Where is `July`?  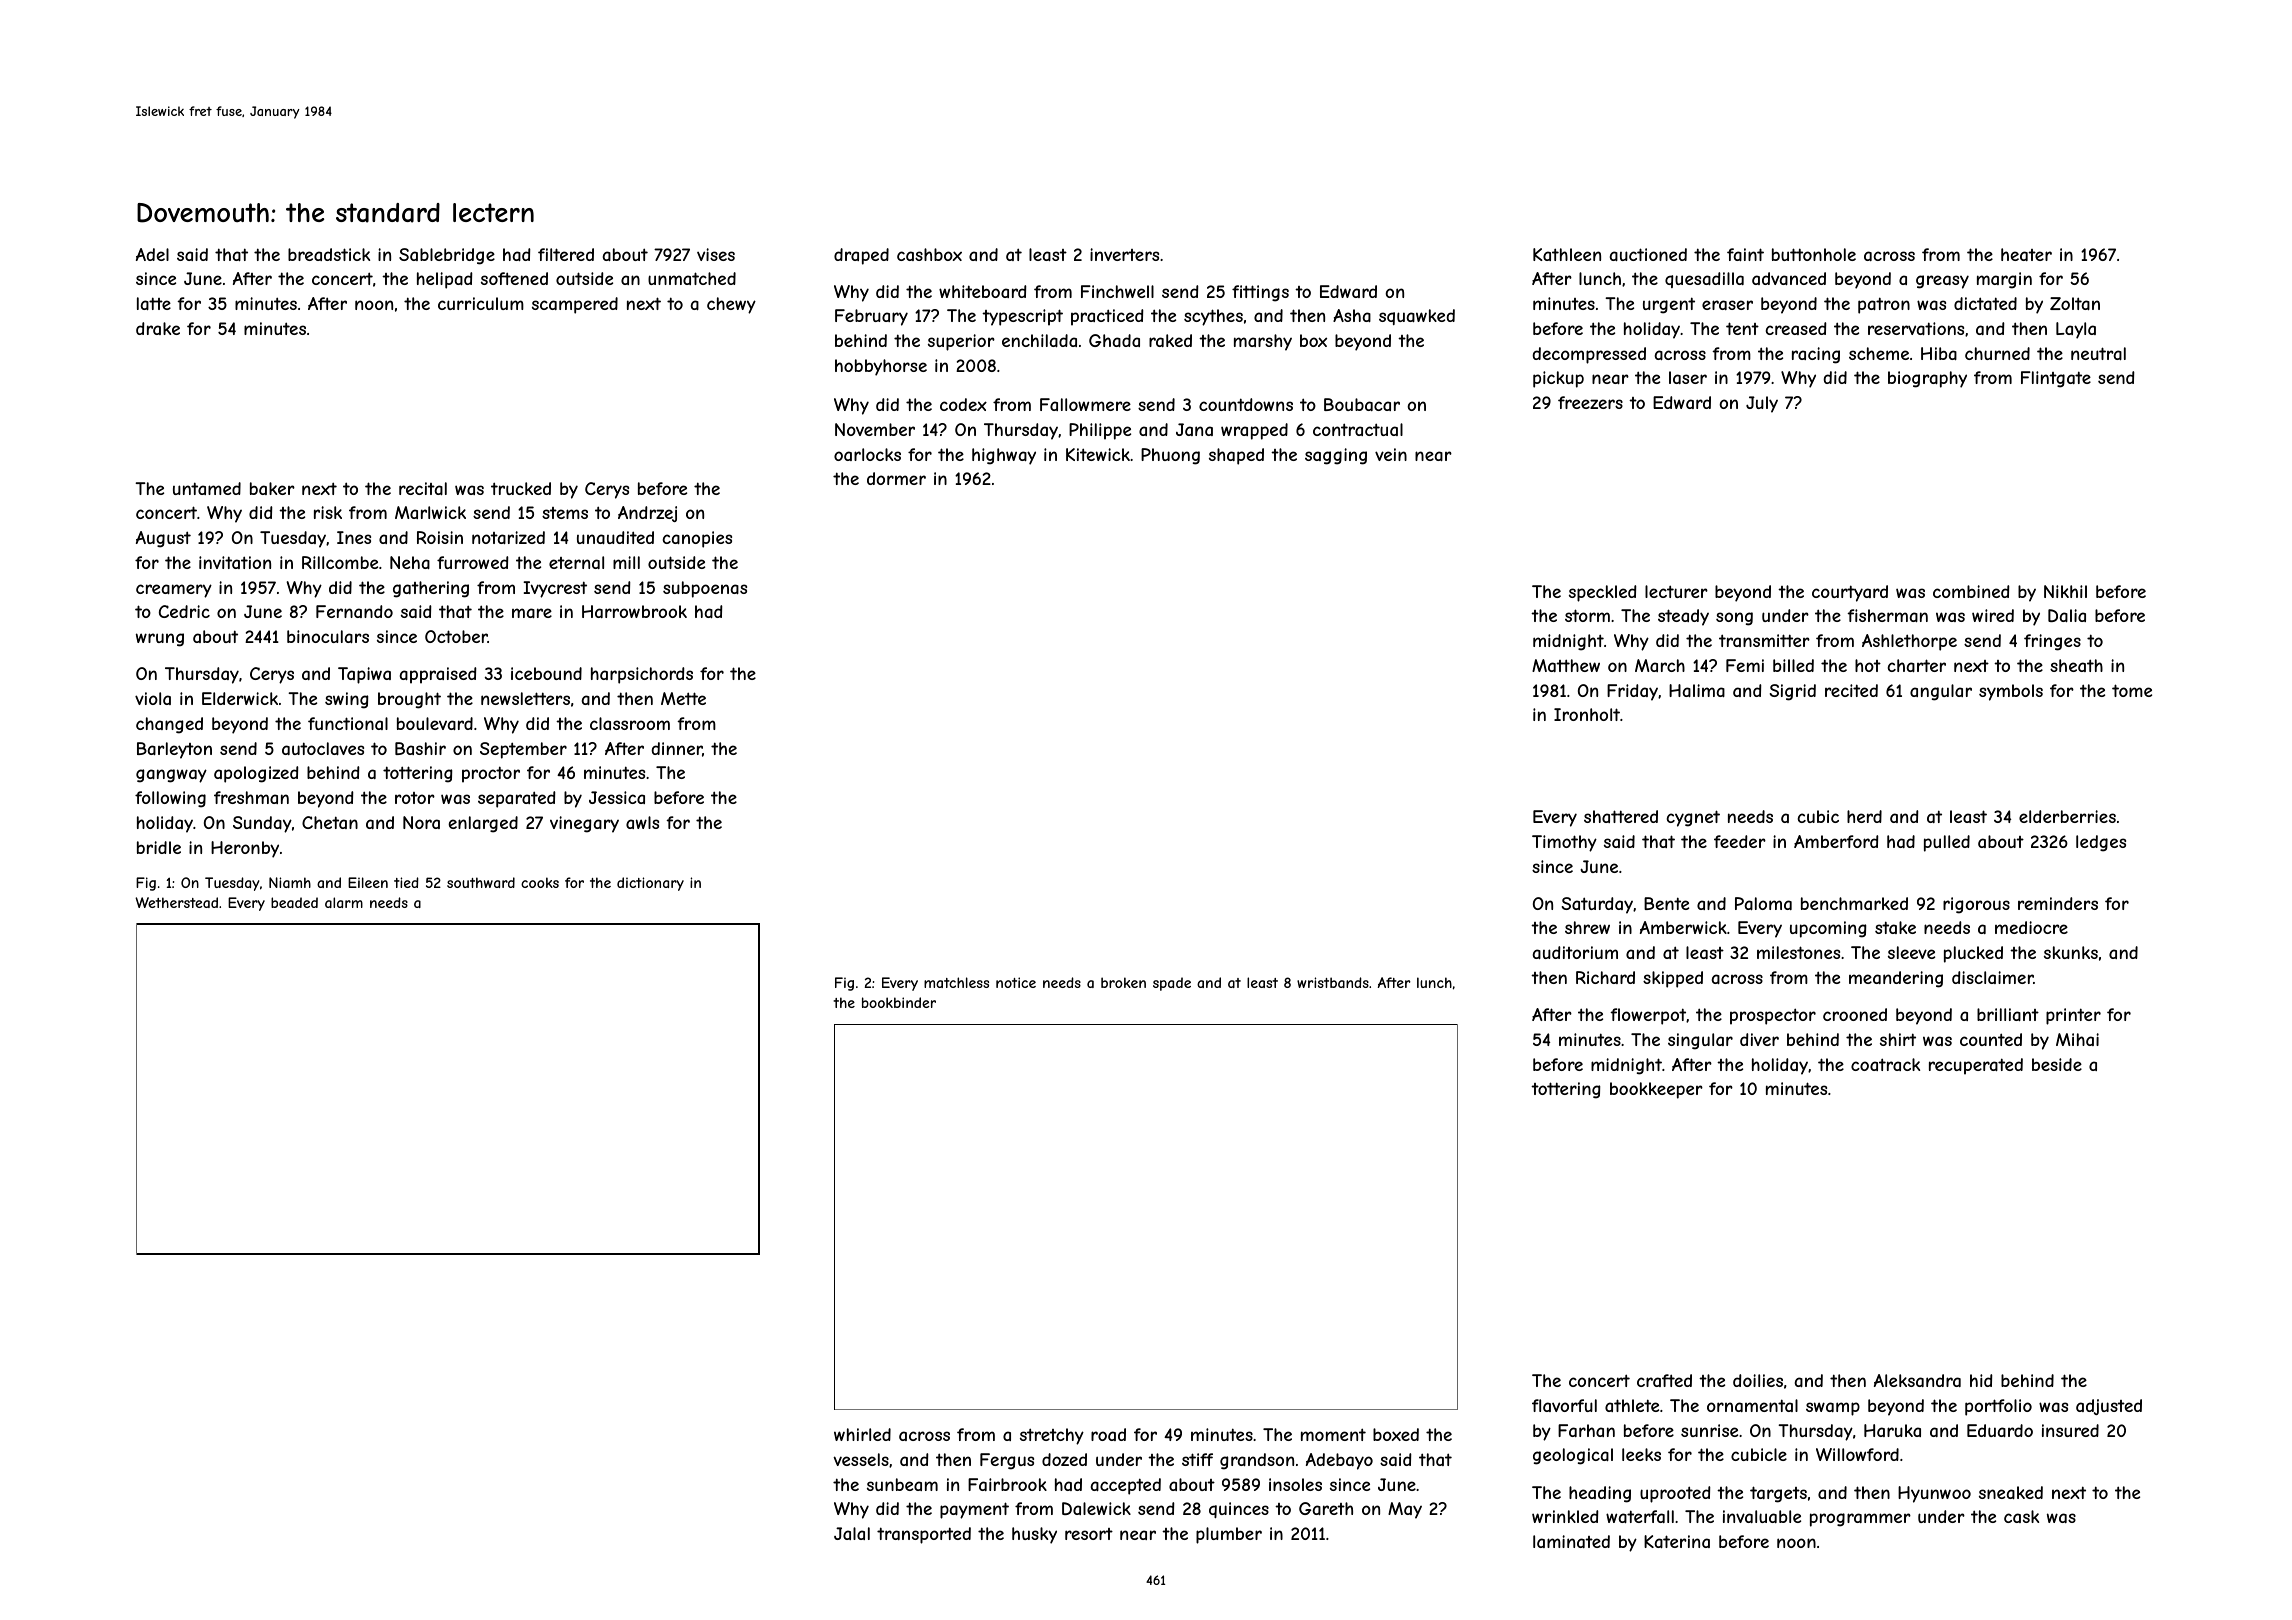 July is located at coordinates (1762, 404).
